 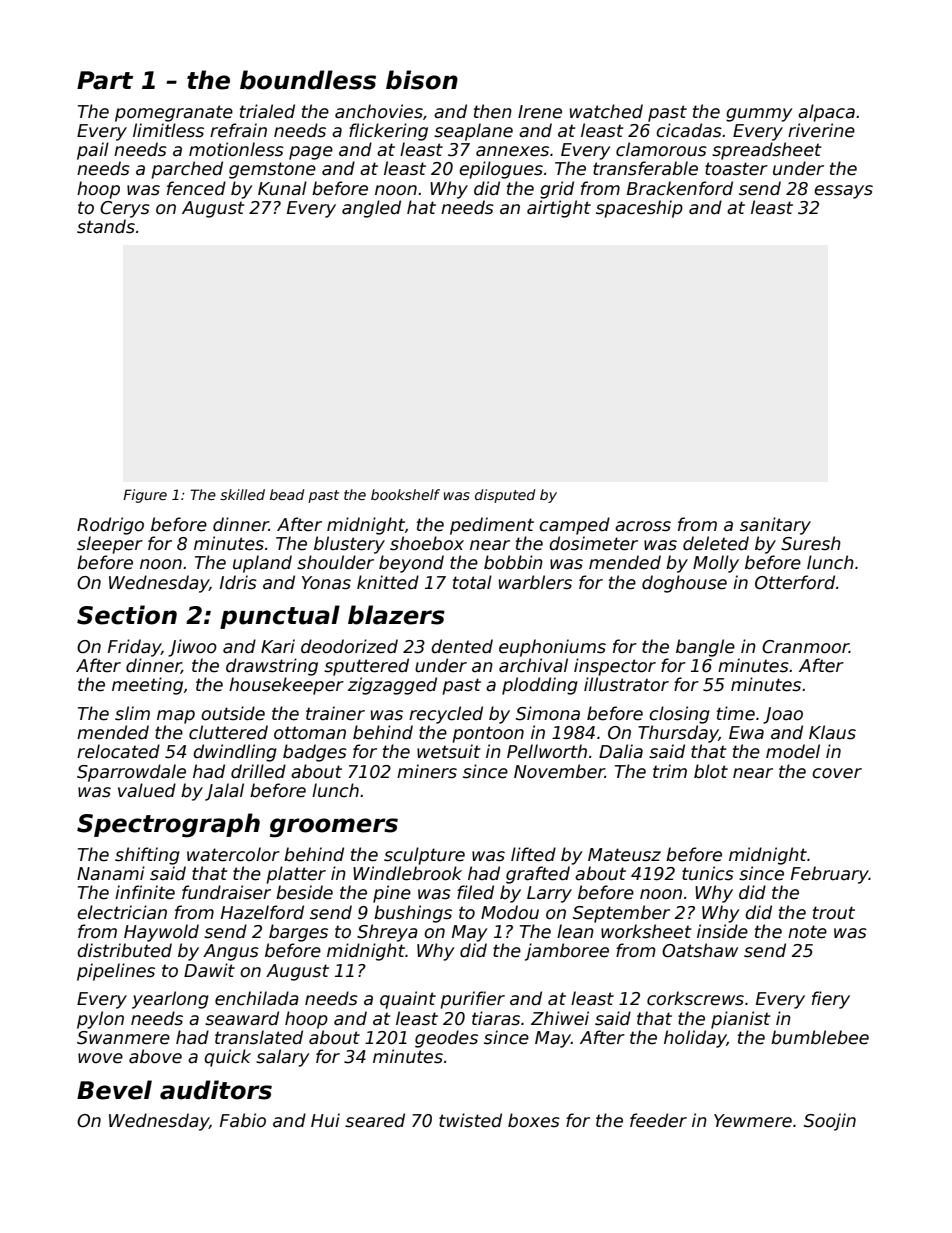 What do you see at coordinates (830, 875) in the page?
I see `February` at bounding box center [830, 875].
